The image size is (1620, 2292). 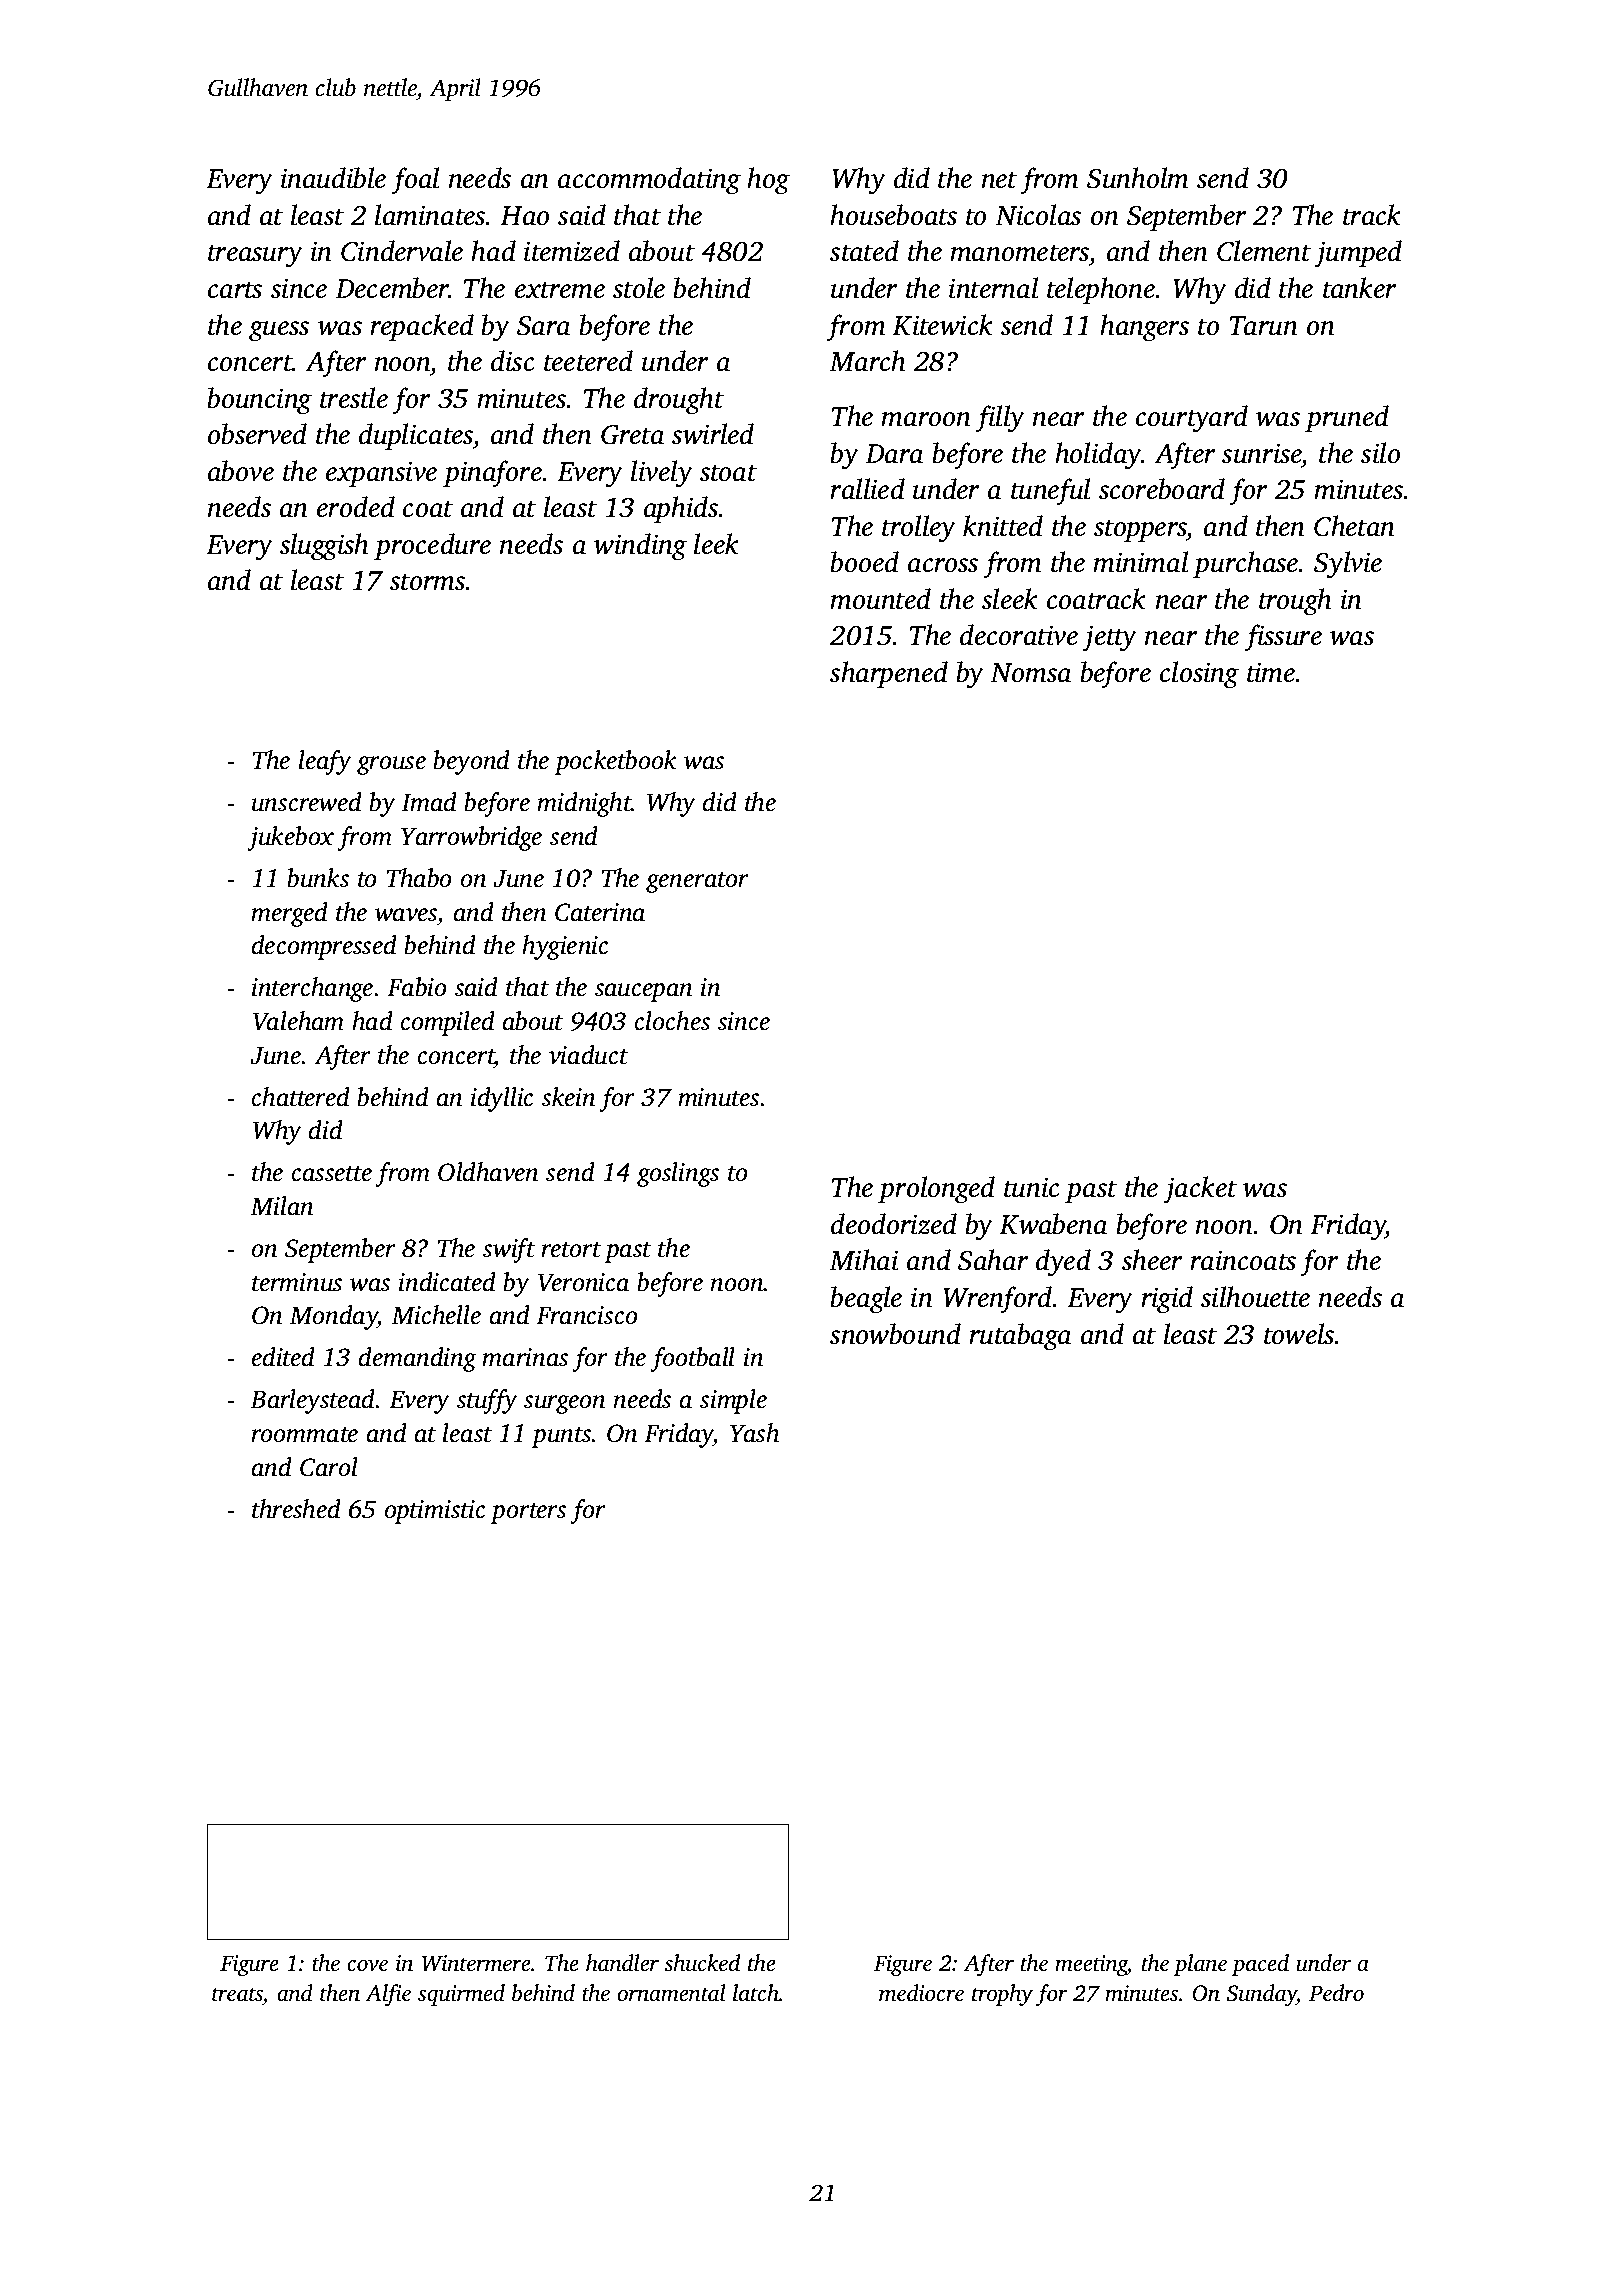 I want to click on houseboats, so click(x=893, y=215).
